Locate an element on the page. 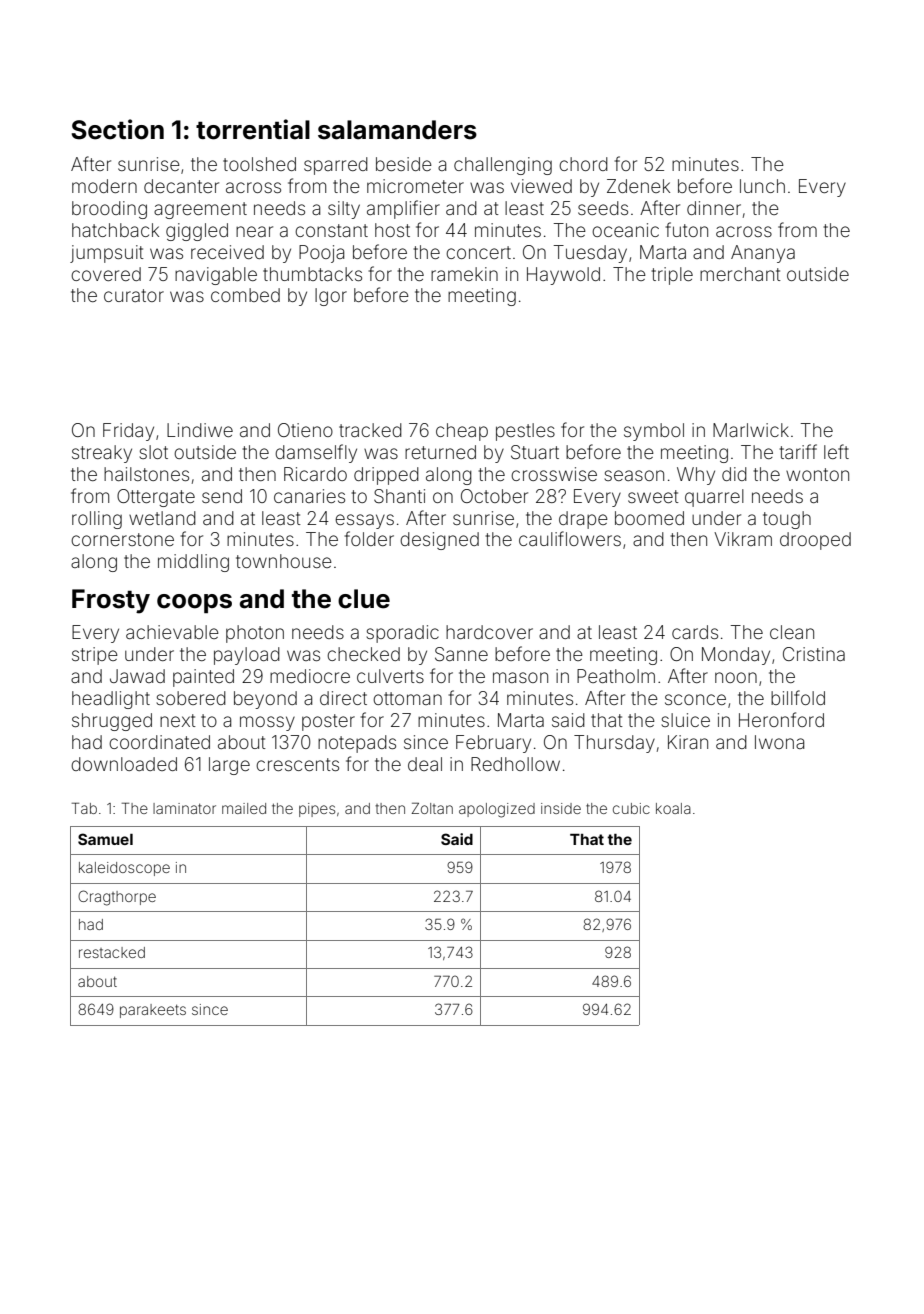  Iwona is located at coordinates (779, 742).
